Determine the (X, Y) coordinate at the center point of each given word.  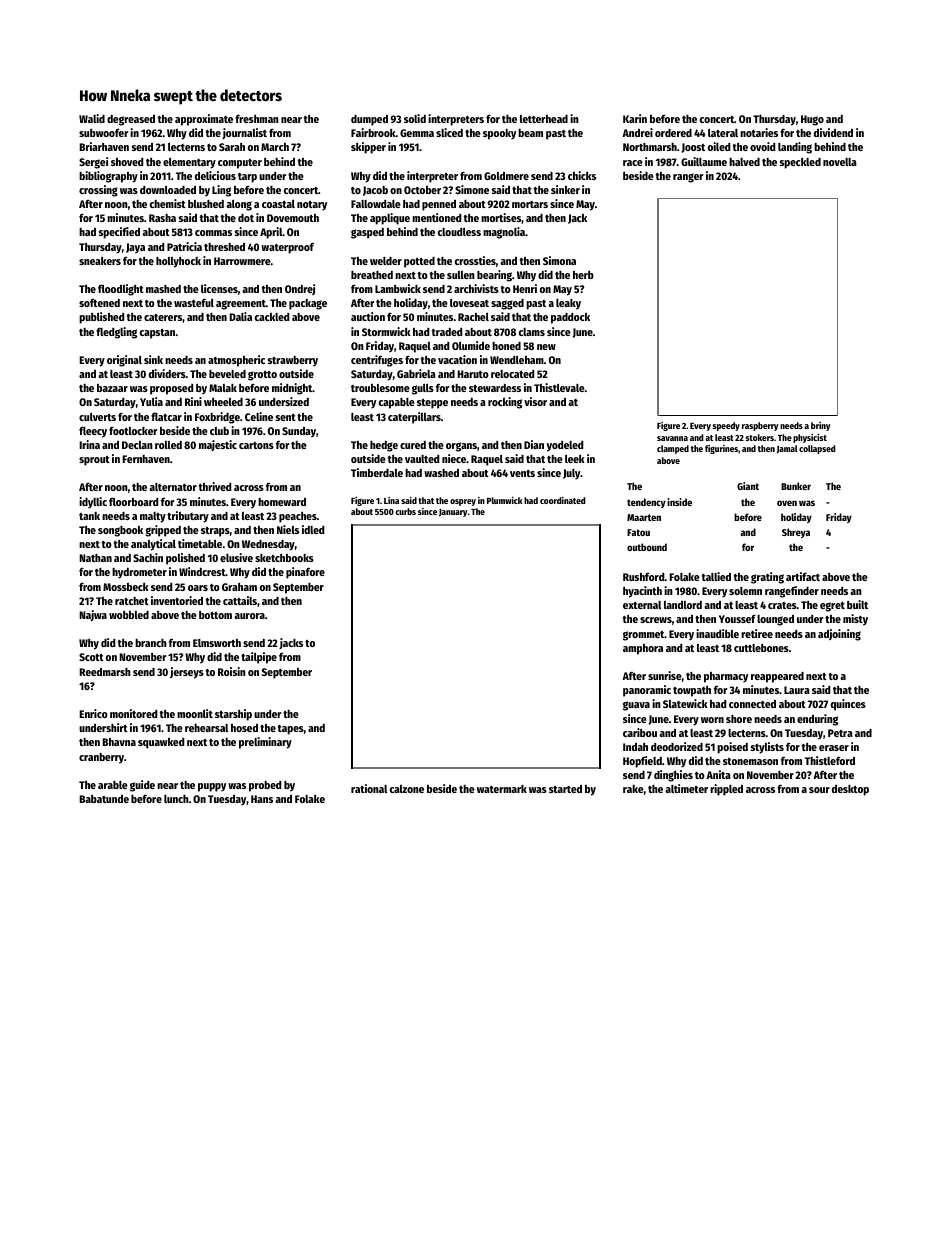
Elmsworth (217, 643)
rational (369, 788)
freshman (257, 118)
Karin (635, 118)
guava (636, 706)
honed (506, 346)
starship (233, 715)
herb (583, 275)
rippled (726, 790)
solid (415, 118)
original (124, 361)
